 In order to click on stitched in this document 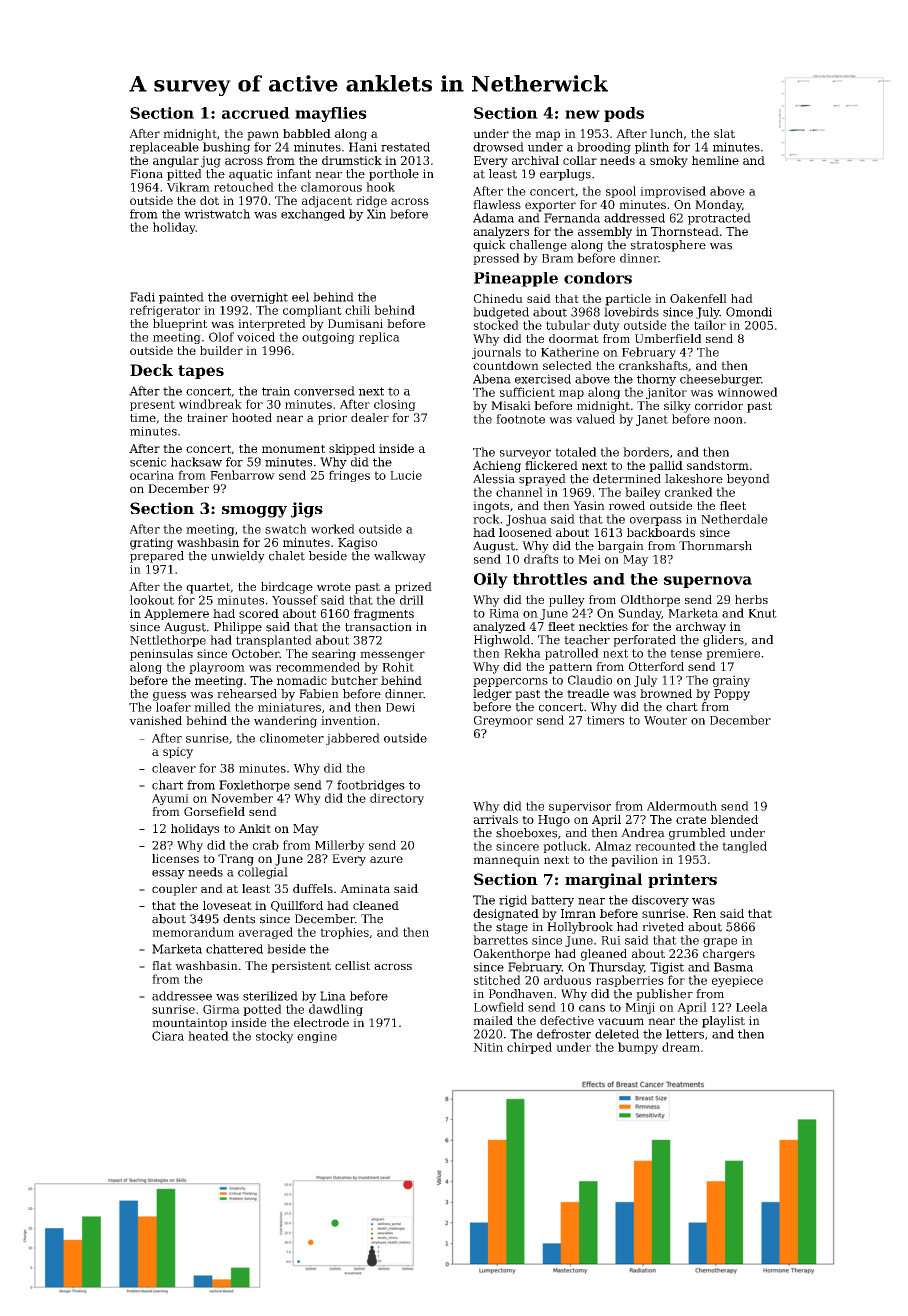, I will do `click(497, 980)`.
